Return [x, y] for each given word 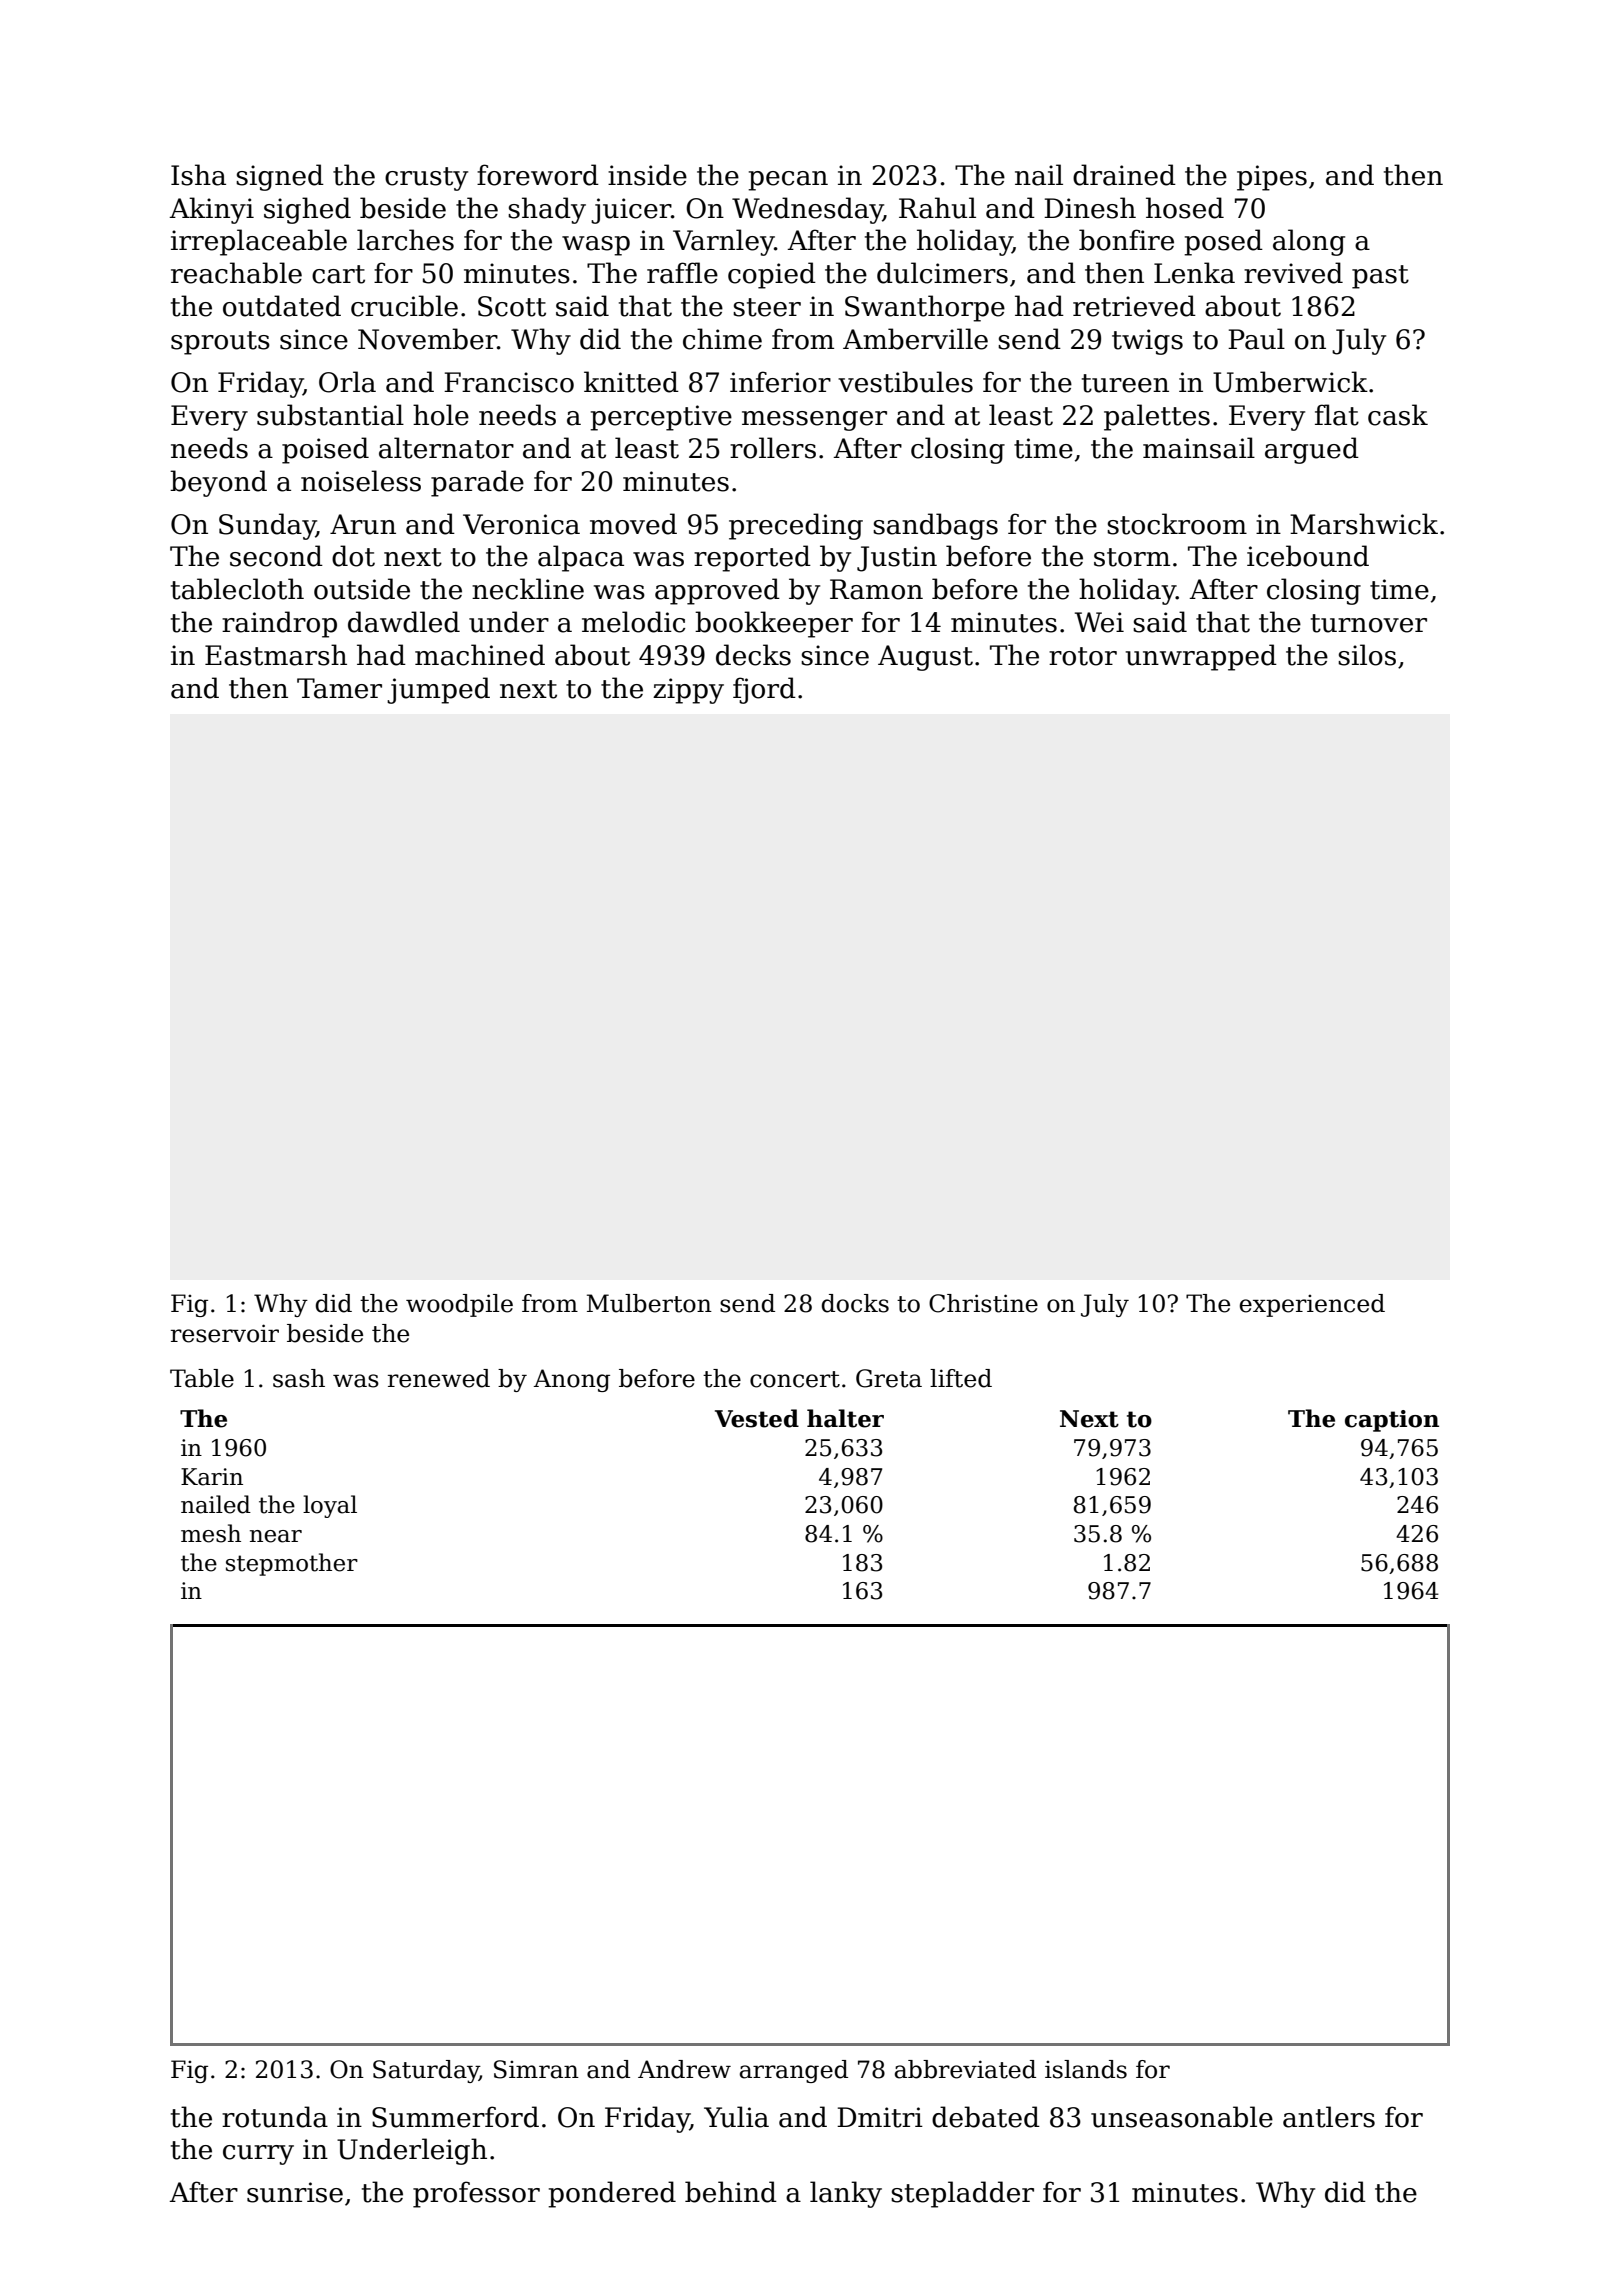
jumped [438, 690]
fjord [764, 690]
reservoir [225, 1333]
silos [1367, 655]
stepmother [292, 1564]
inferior [780, 382]
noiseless [361, 481]
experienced [1312, 1305]
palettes [1157, 417]
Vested [757, 1418]
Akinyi [211, 210]
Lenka [1194, 273]
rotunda [275, 2117]
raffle [682, 273]
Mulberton [649, 1303]
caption [1392, 1421]
